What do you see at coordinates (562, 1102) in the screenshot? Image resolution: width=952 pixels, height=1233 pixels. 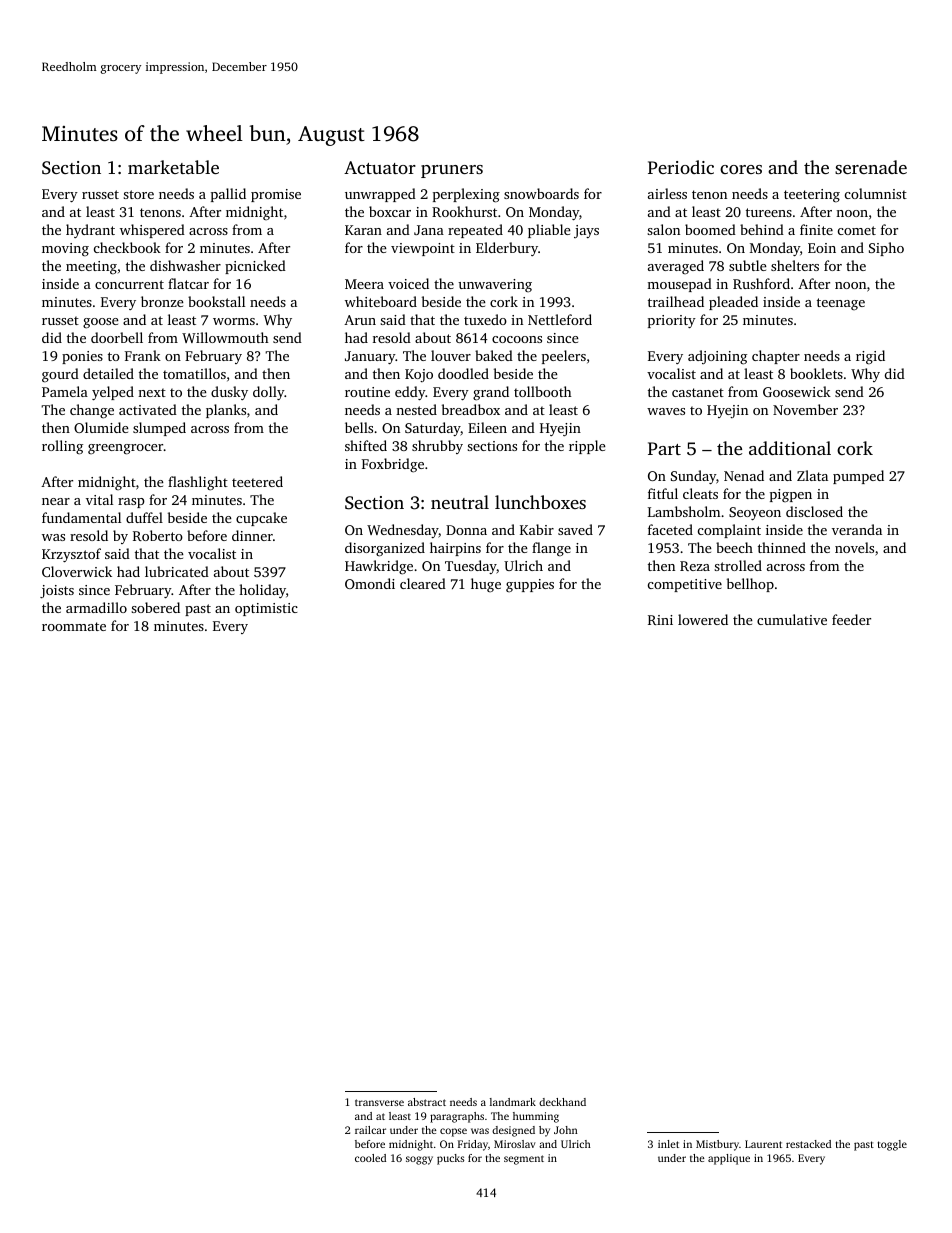 I see `deckhand` at bounding box center [562, 1102].
